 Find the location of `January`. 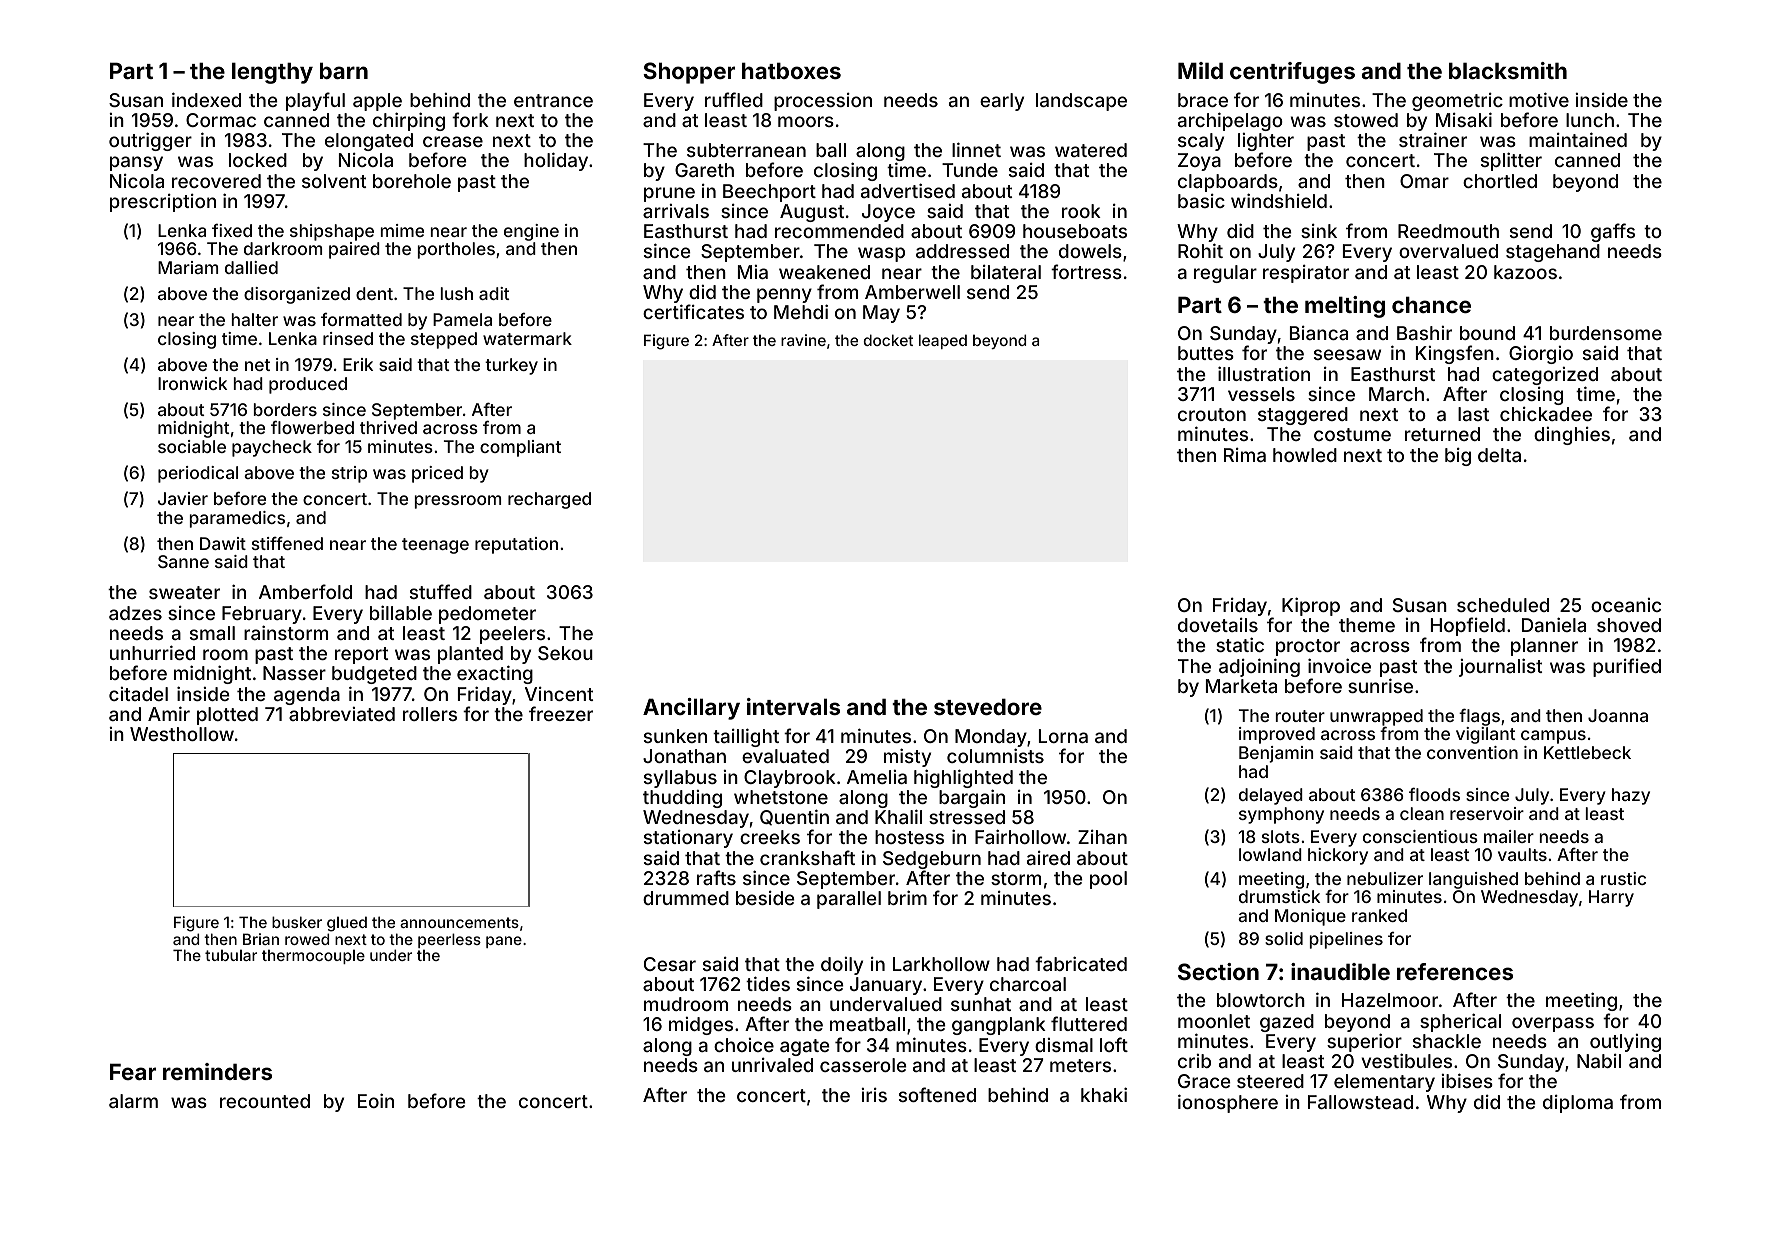

January is located at coordinates (886, 986).
